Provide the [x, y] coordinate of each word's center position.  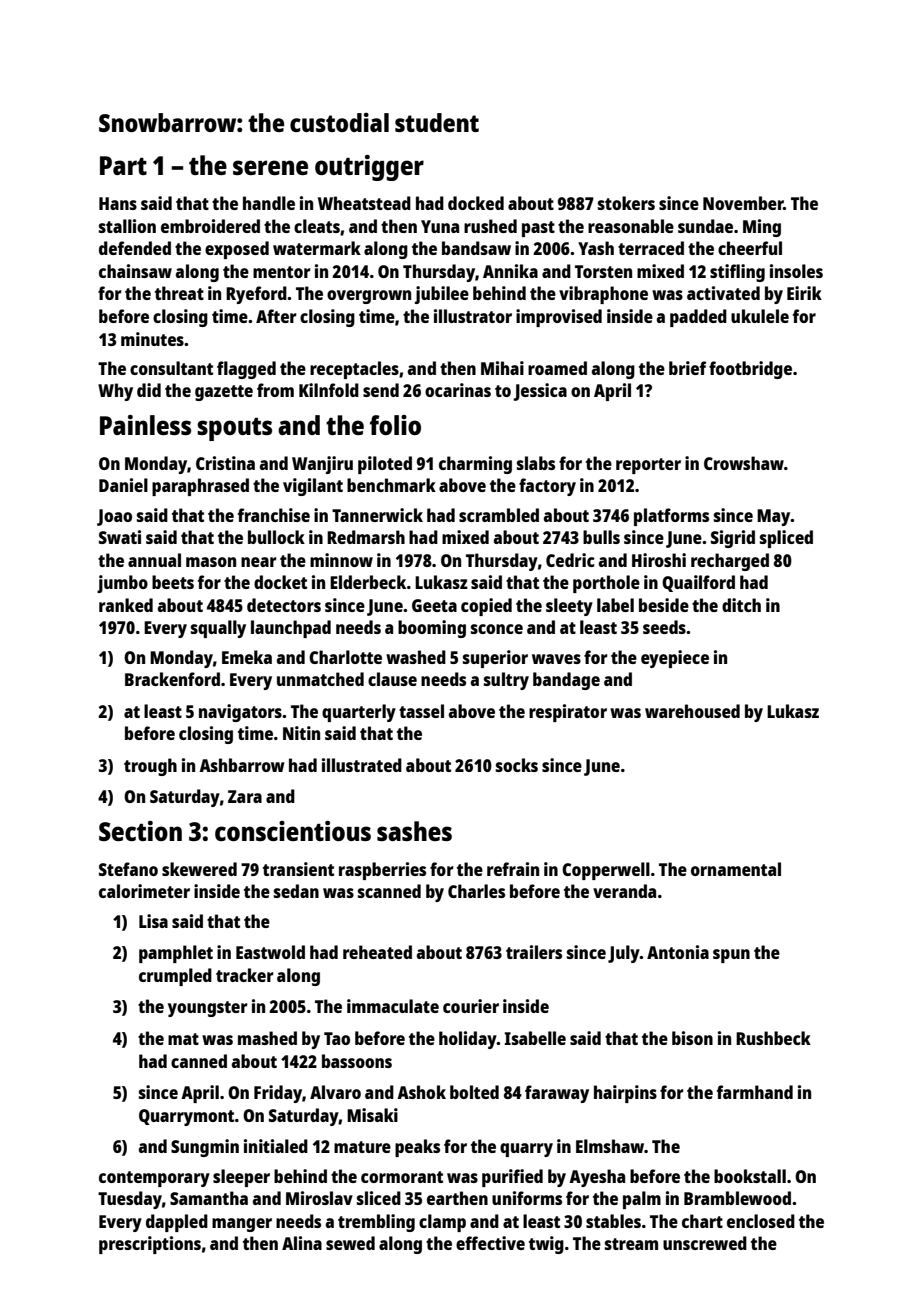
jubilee [442, 295]
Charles [476, 891]
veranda [624, 891]
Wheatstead [364, 203]
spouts [234, 429]
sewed [350, 1243]
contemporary [154, 1179]
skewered [199, 869]
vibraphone [603, 295]
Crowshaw [744, 463]
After [276, 316]
